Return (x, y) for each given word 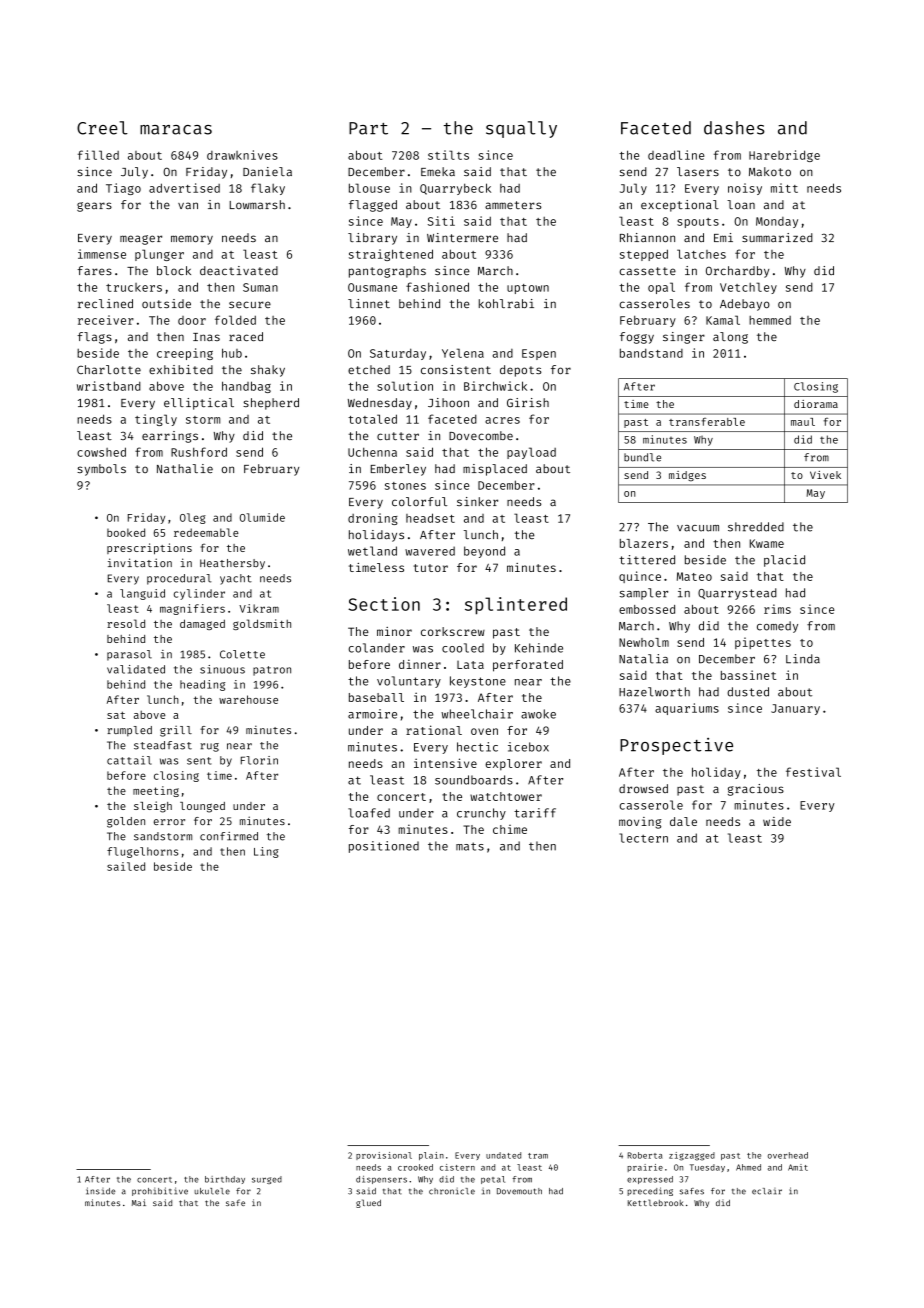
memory (192, 240)
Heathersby (232, 564)
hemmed (770, 320)
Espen (539, 354)
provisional (384, 1156)
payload (531, 453)
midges (687, 476)
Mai (139, 1202)
